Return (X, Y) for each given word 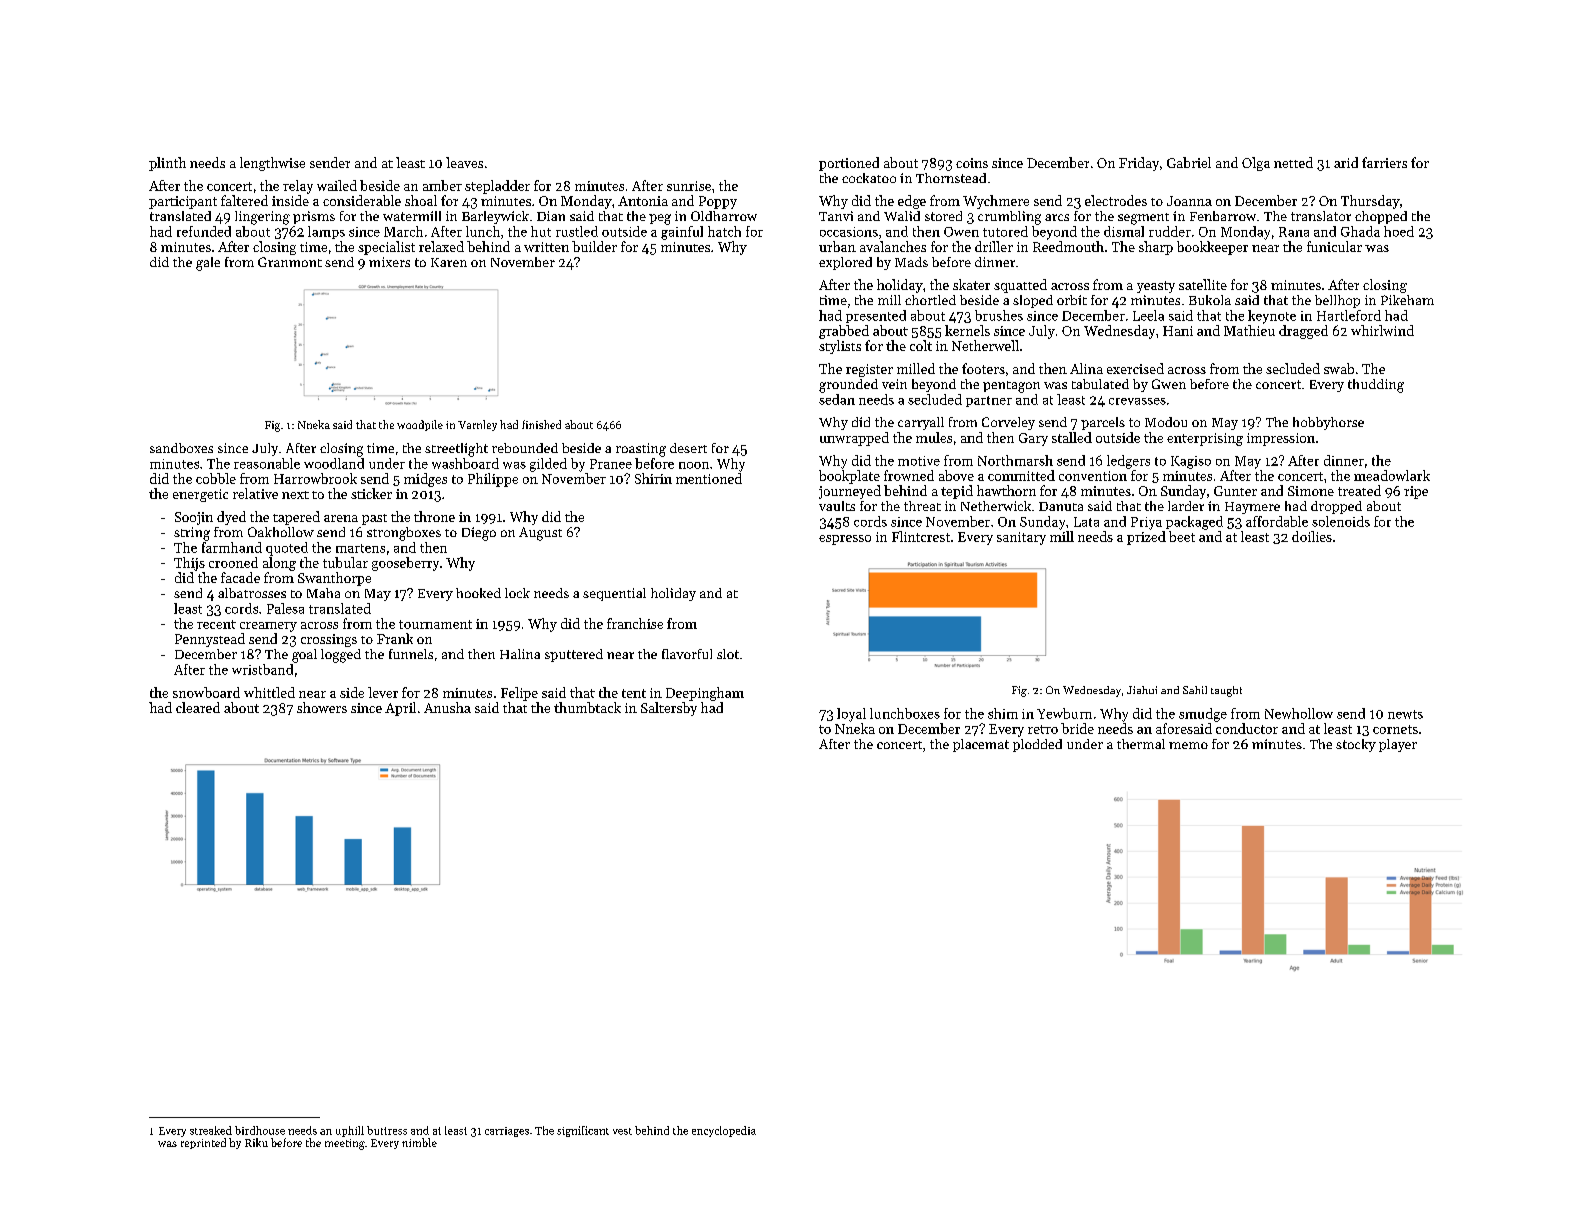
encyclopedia (724, 1131)
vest (622, 1131)
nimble (419, 1142)
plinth (167, 164)
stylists (840, 347)
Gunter (1235, 491)
